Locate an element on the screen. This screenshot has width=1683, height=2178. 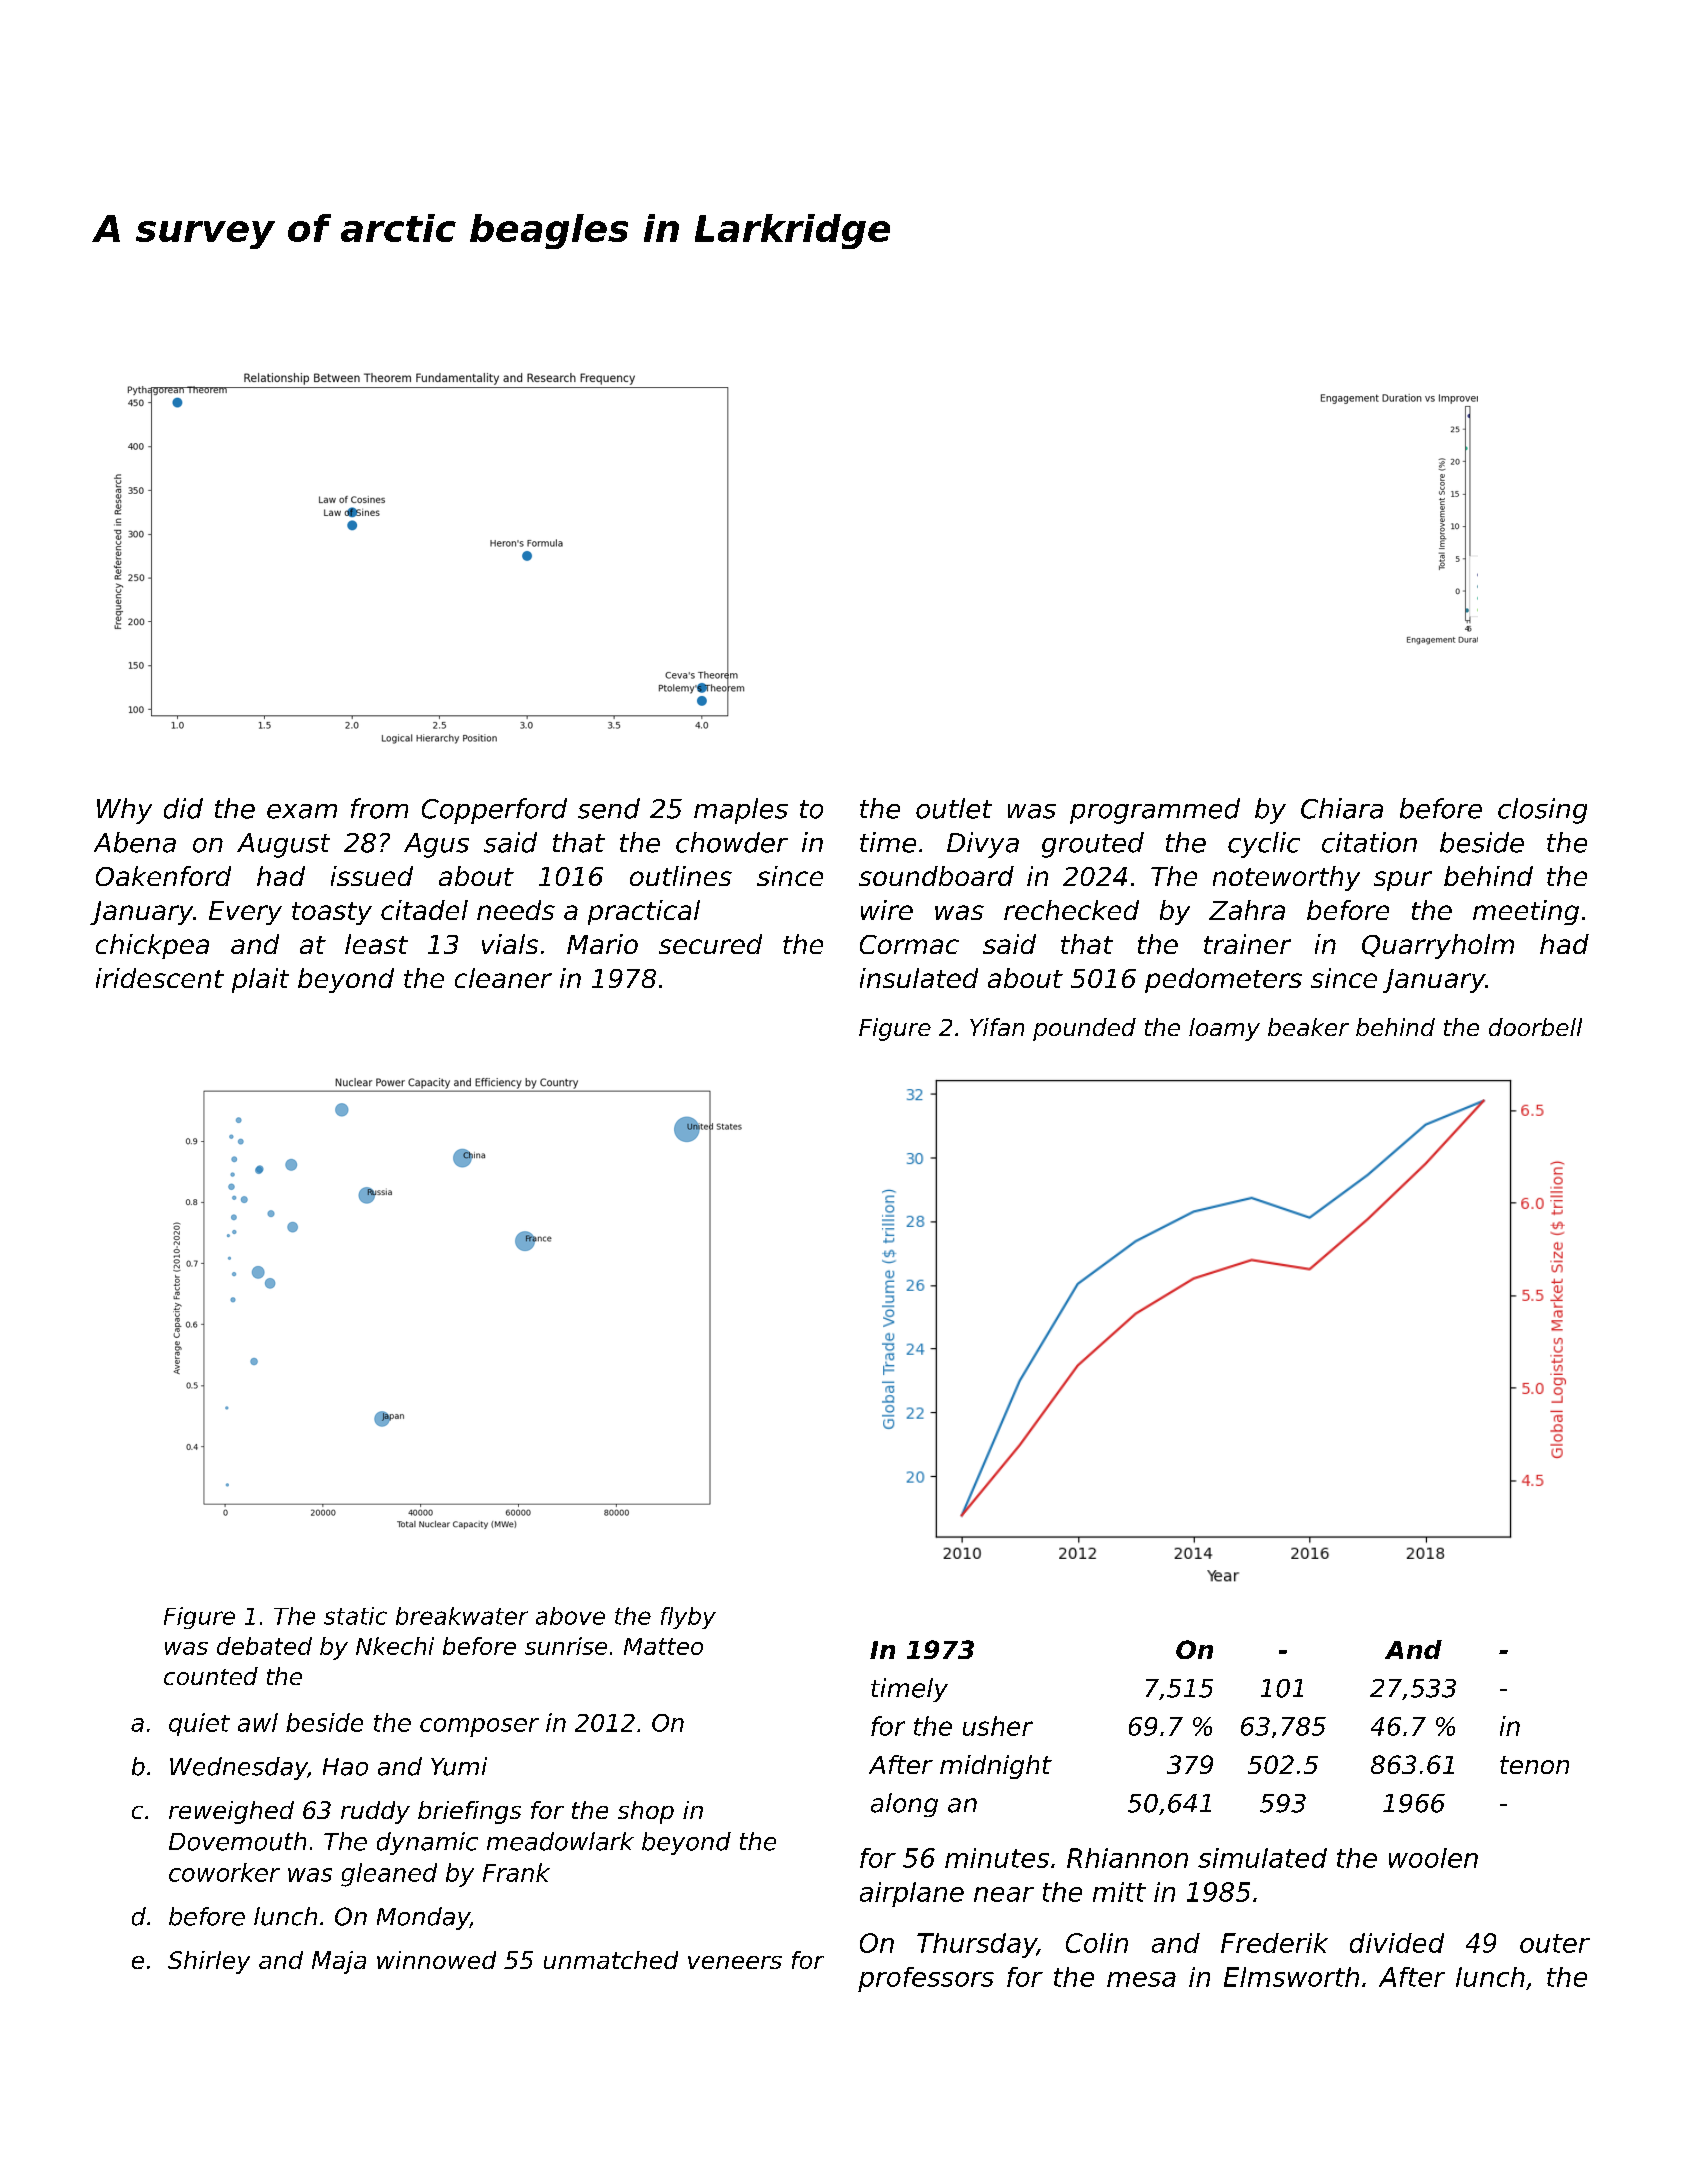
professors is located at coordinates (926, 1979).
